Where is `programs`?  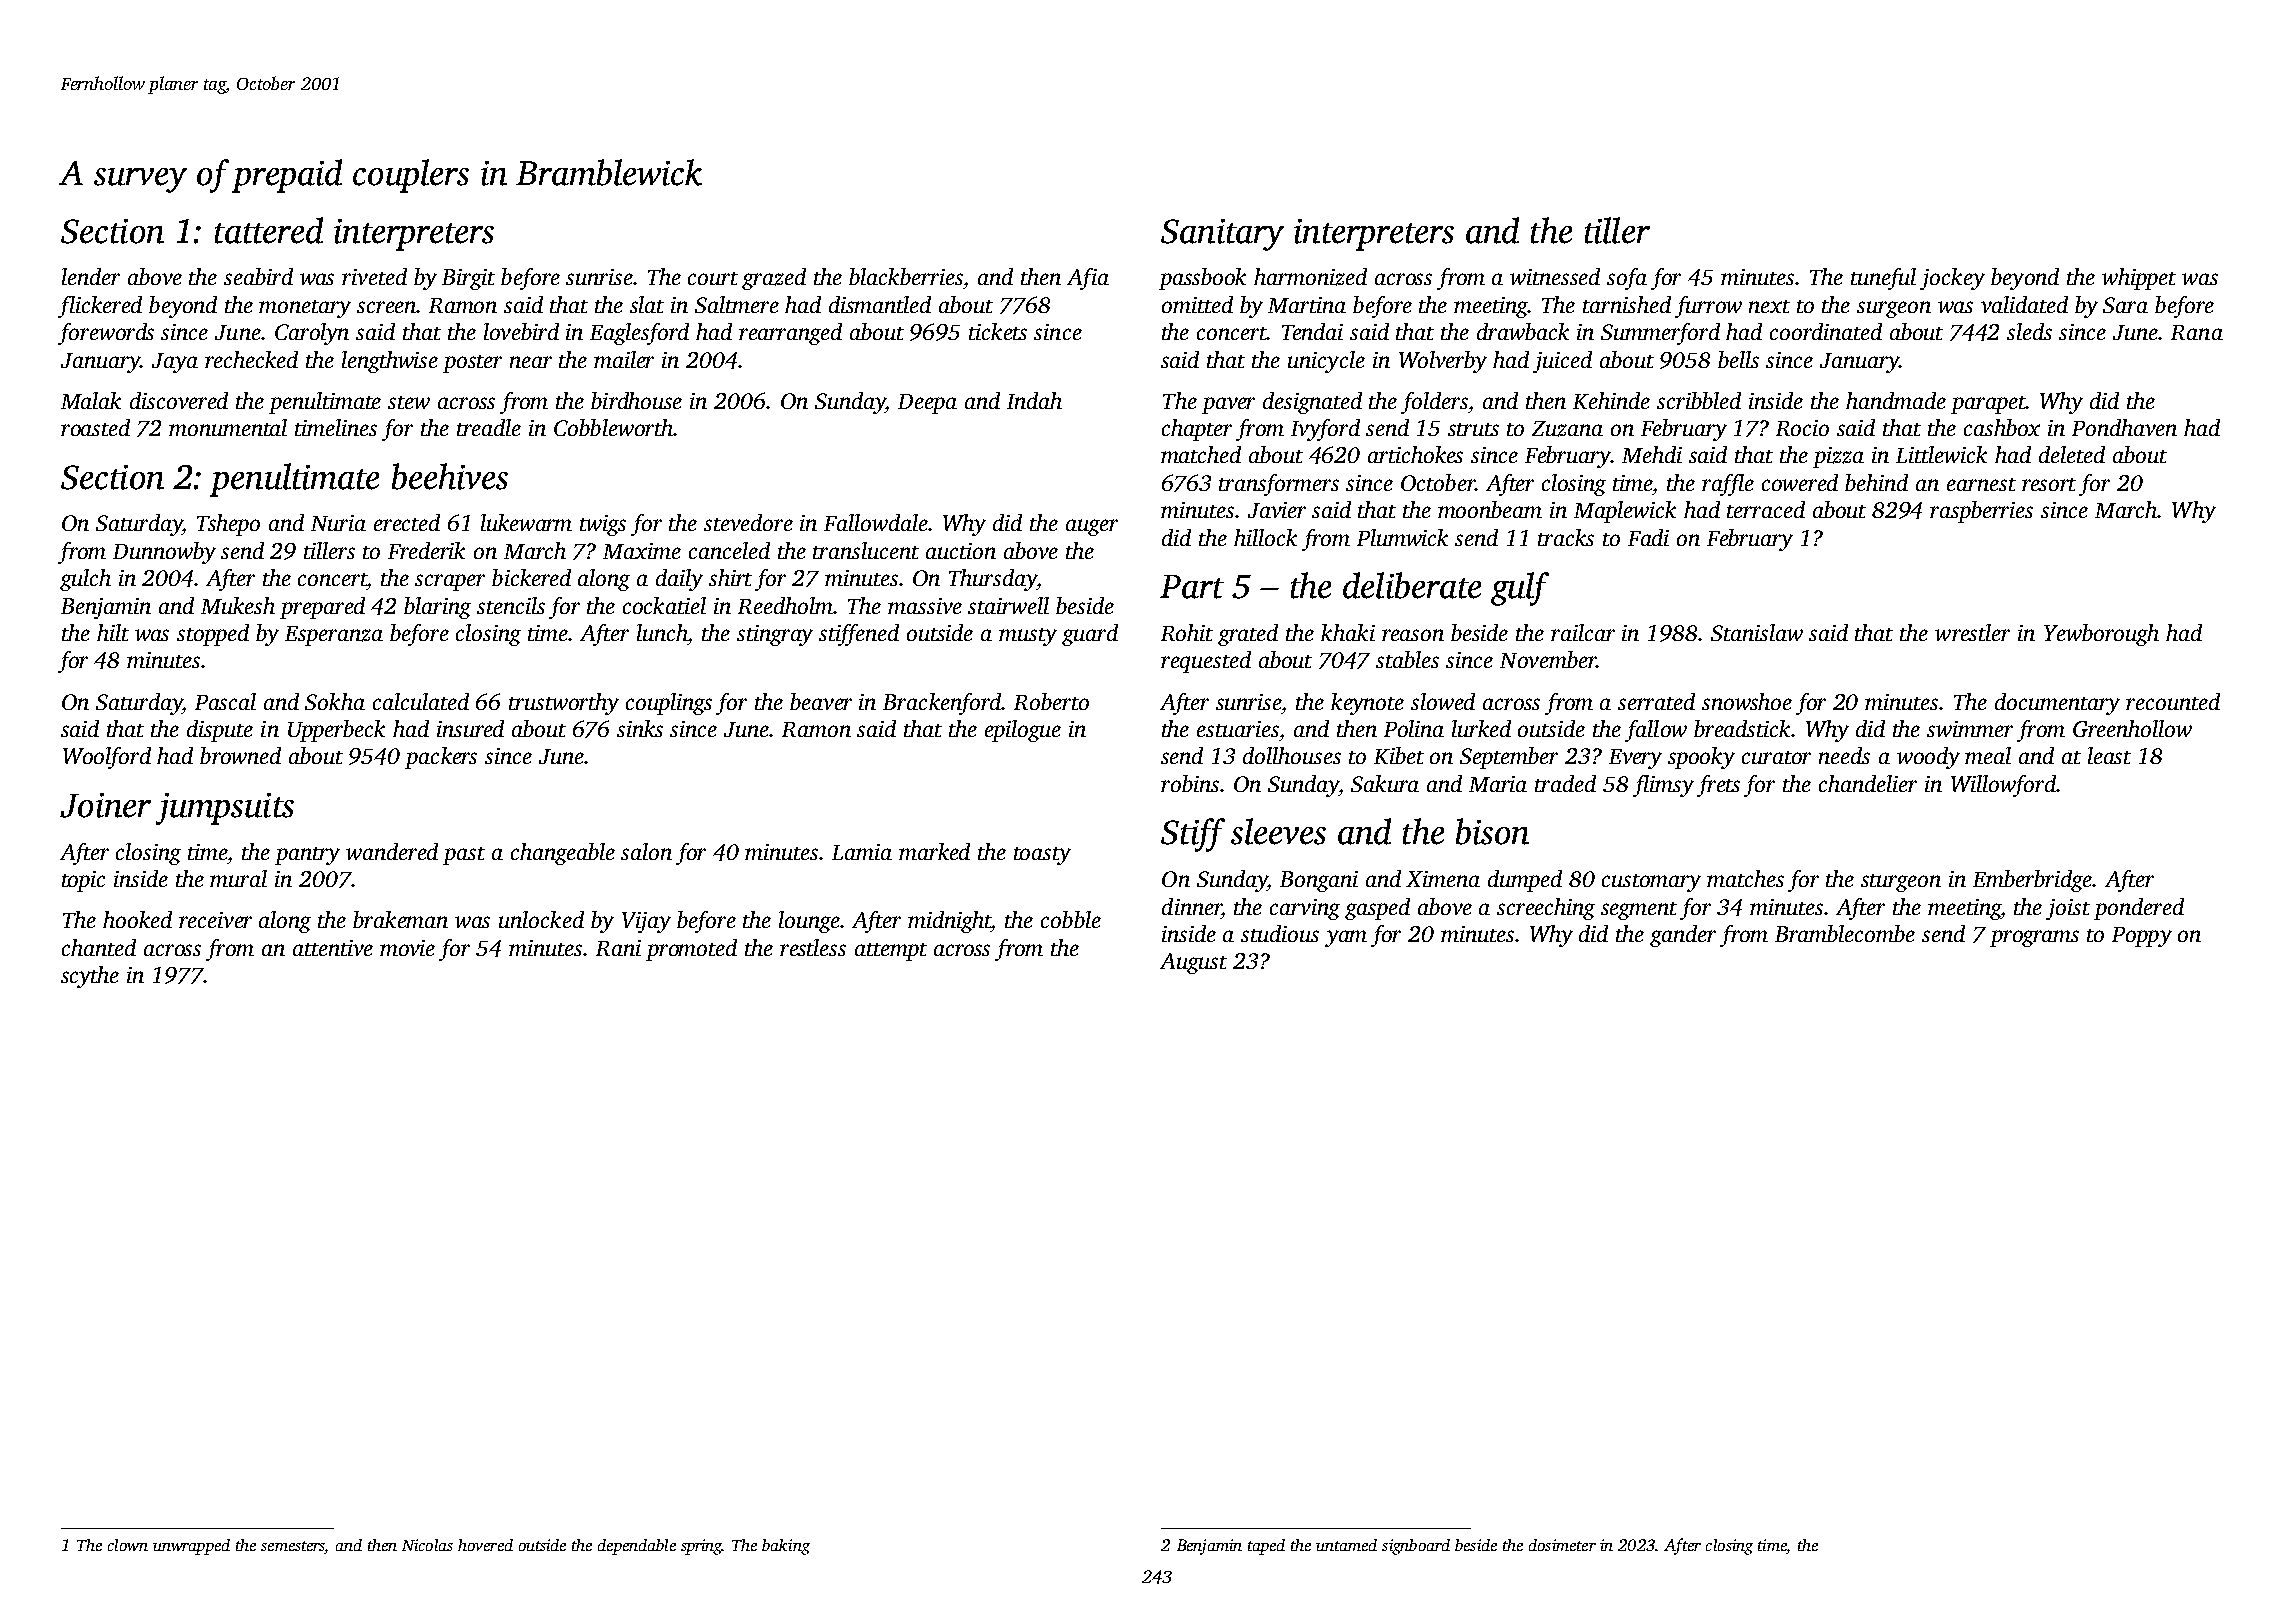 programs is located at coordinates (2034, 938).
